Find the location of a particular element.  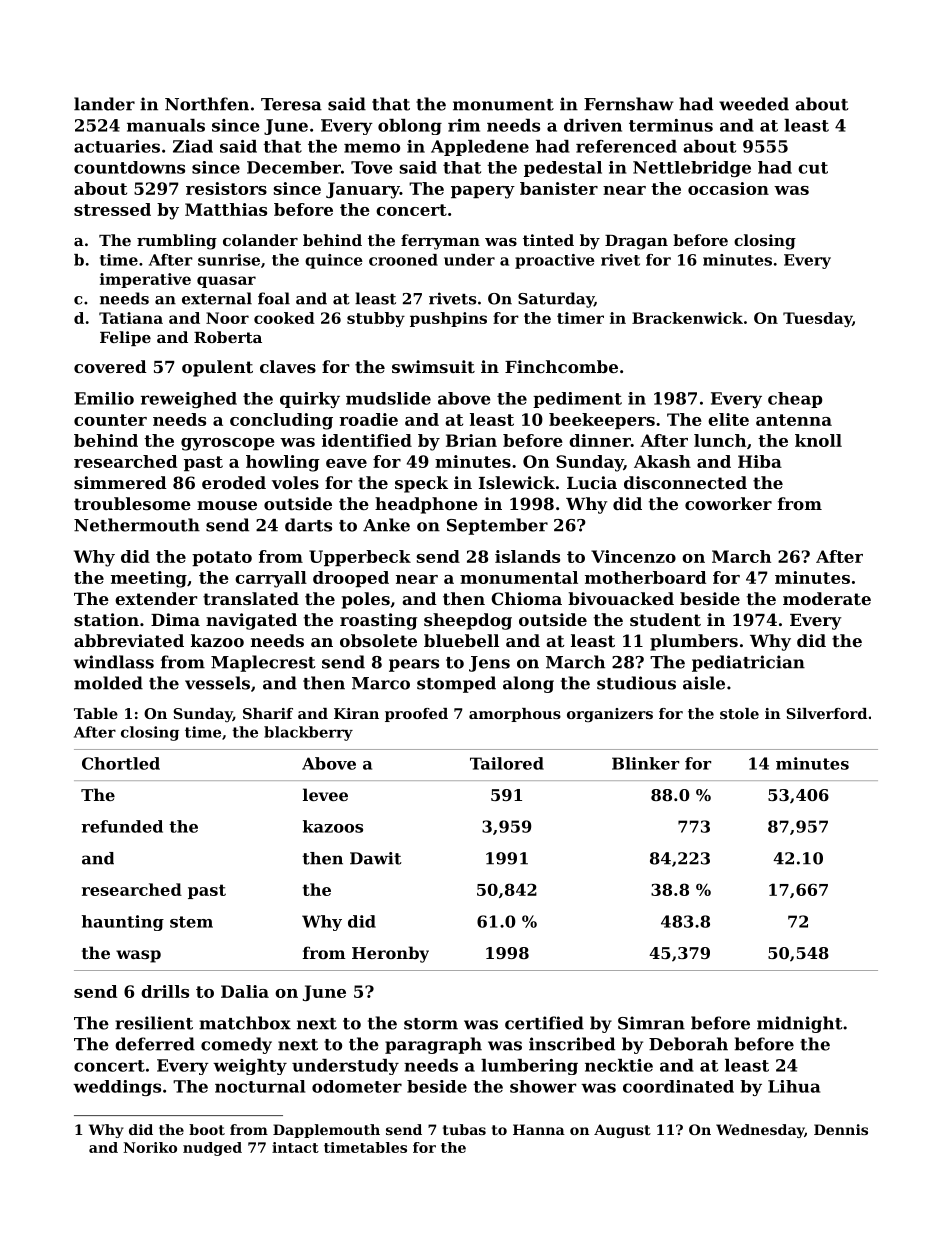

Noriko is located at coordinates (150, 1147).
